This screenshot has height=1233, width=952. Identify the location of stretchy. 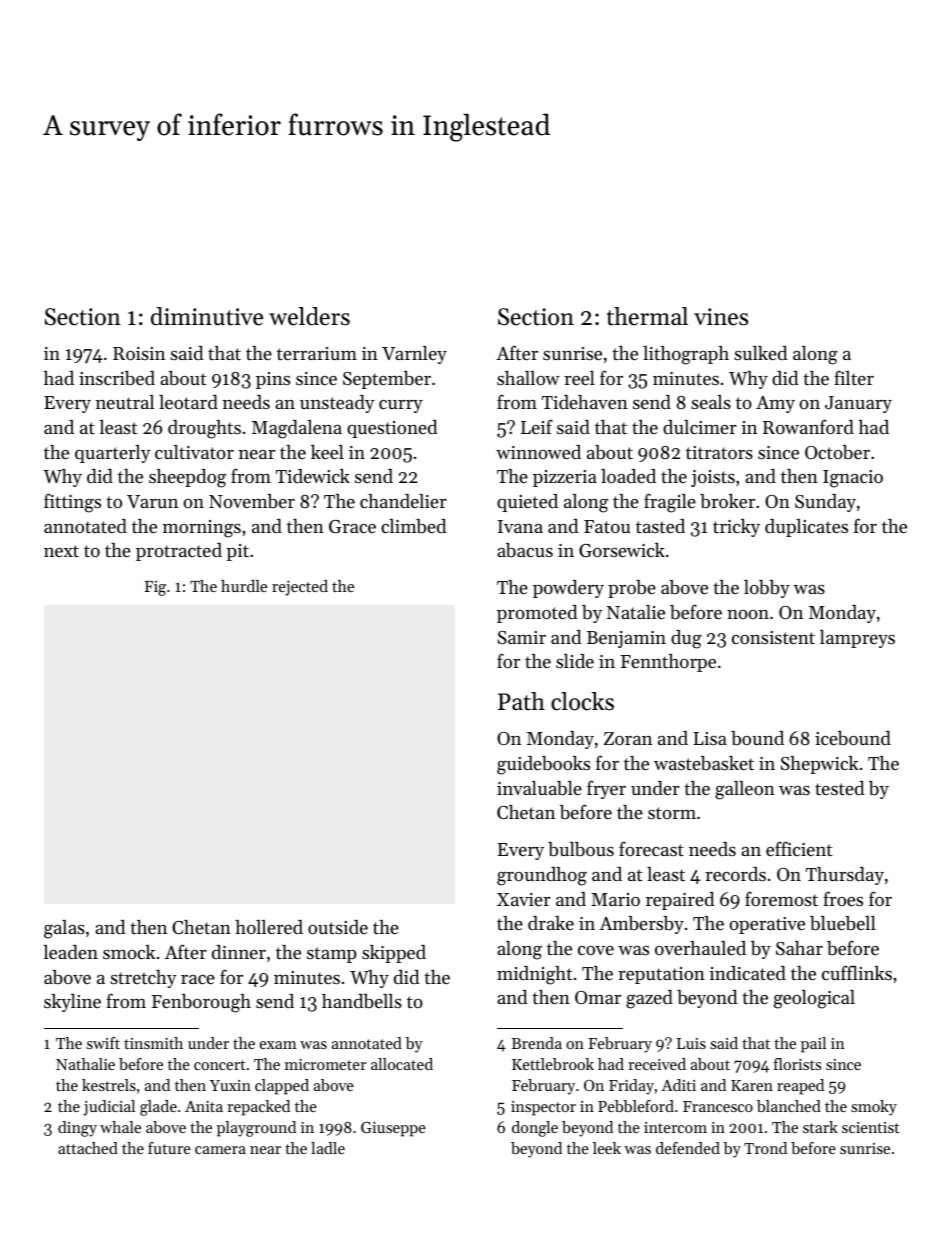
(143, 979).
